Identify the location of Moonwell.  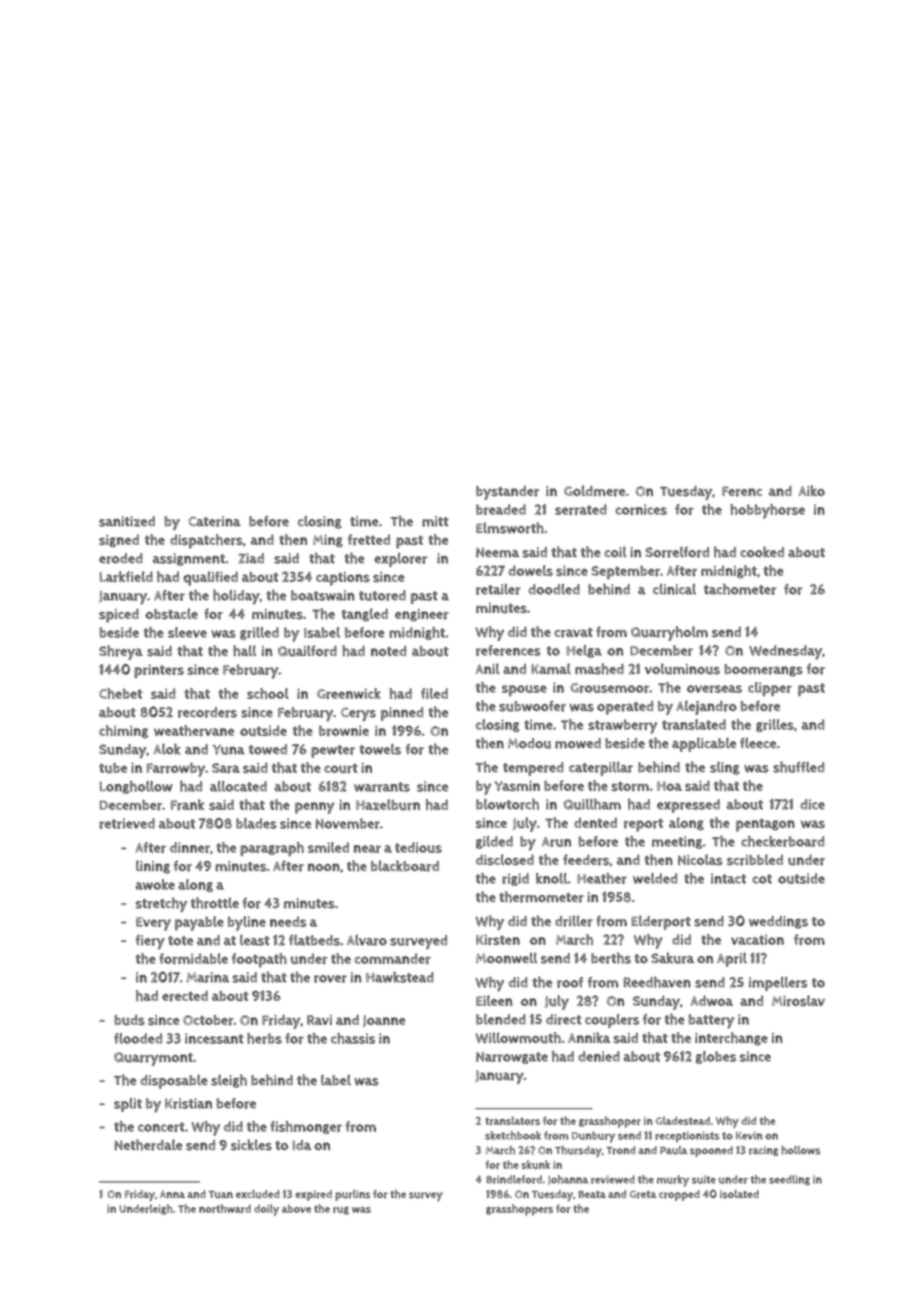
(506, 958).
